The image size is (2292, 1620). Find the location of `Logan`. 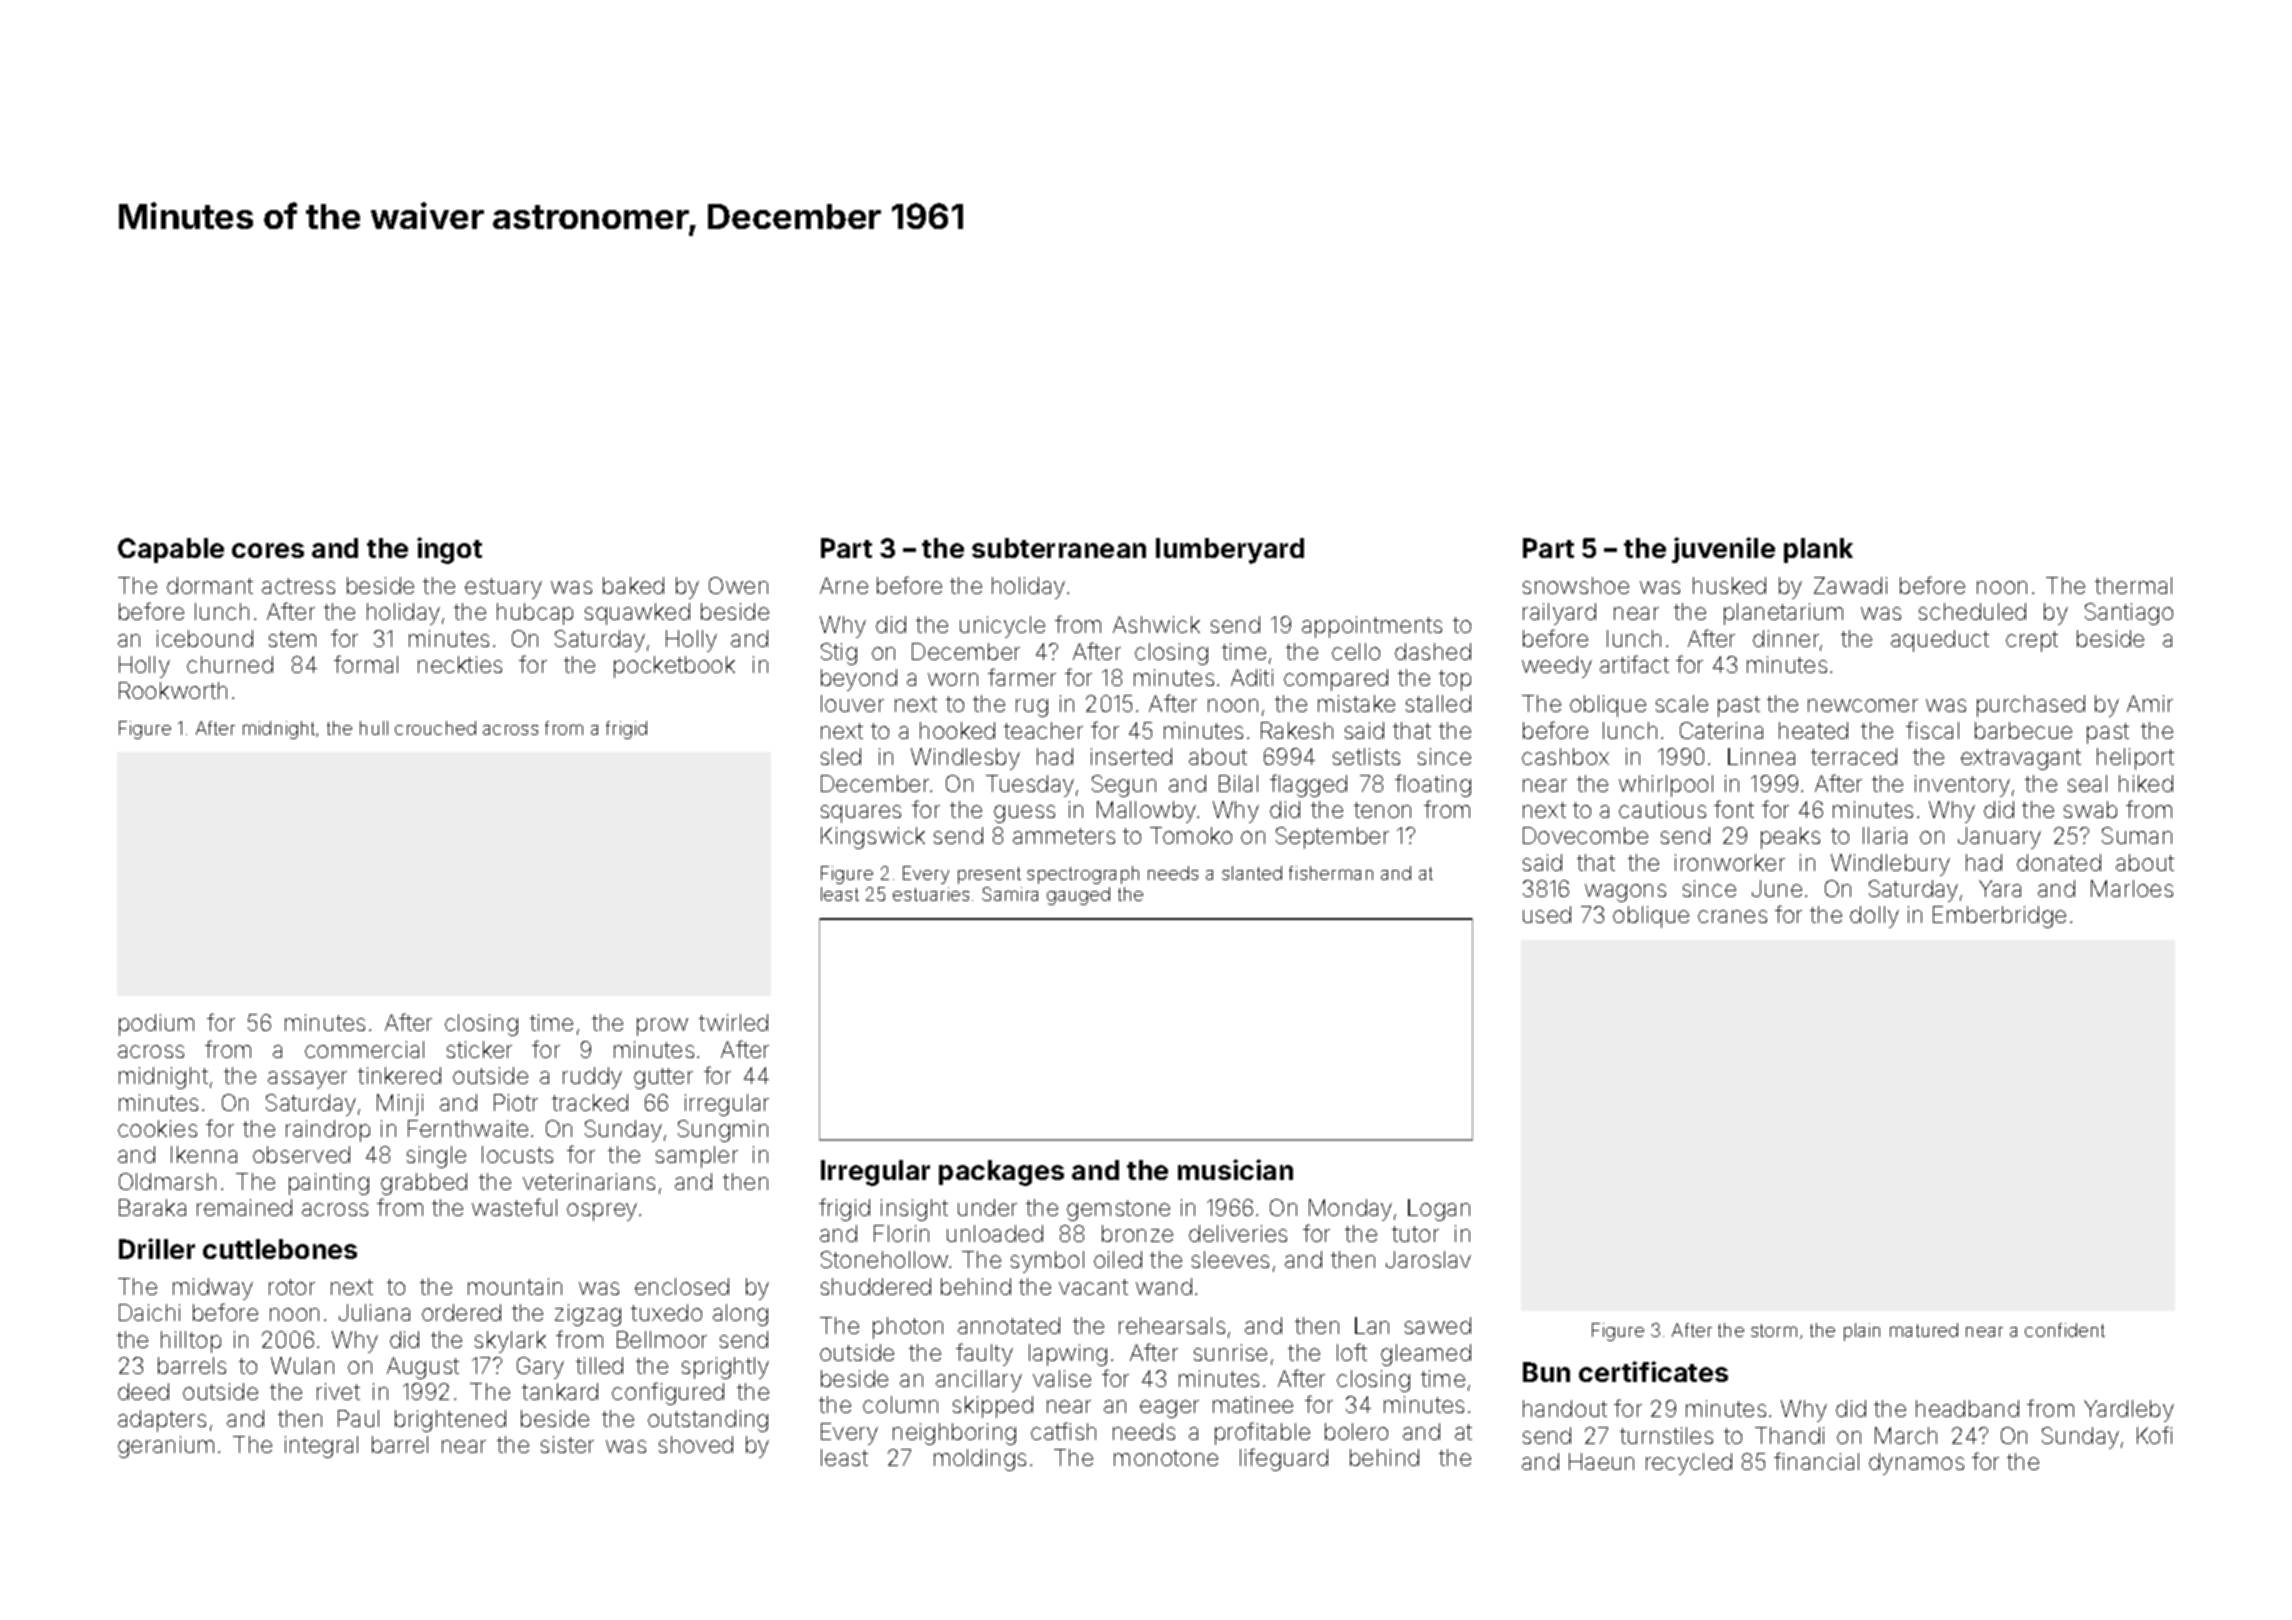

Logan is located at coordinates (1439, 1210).
